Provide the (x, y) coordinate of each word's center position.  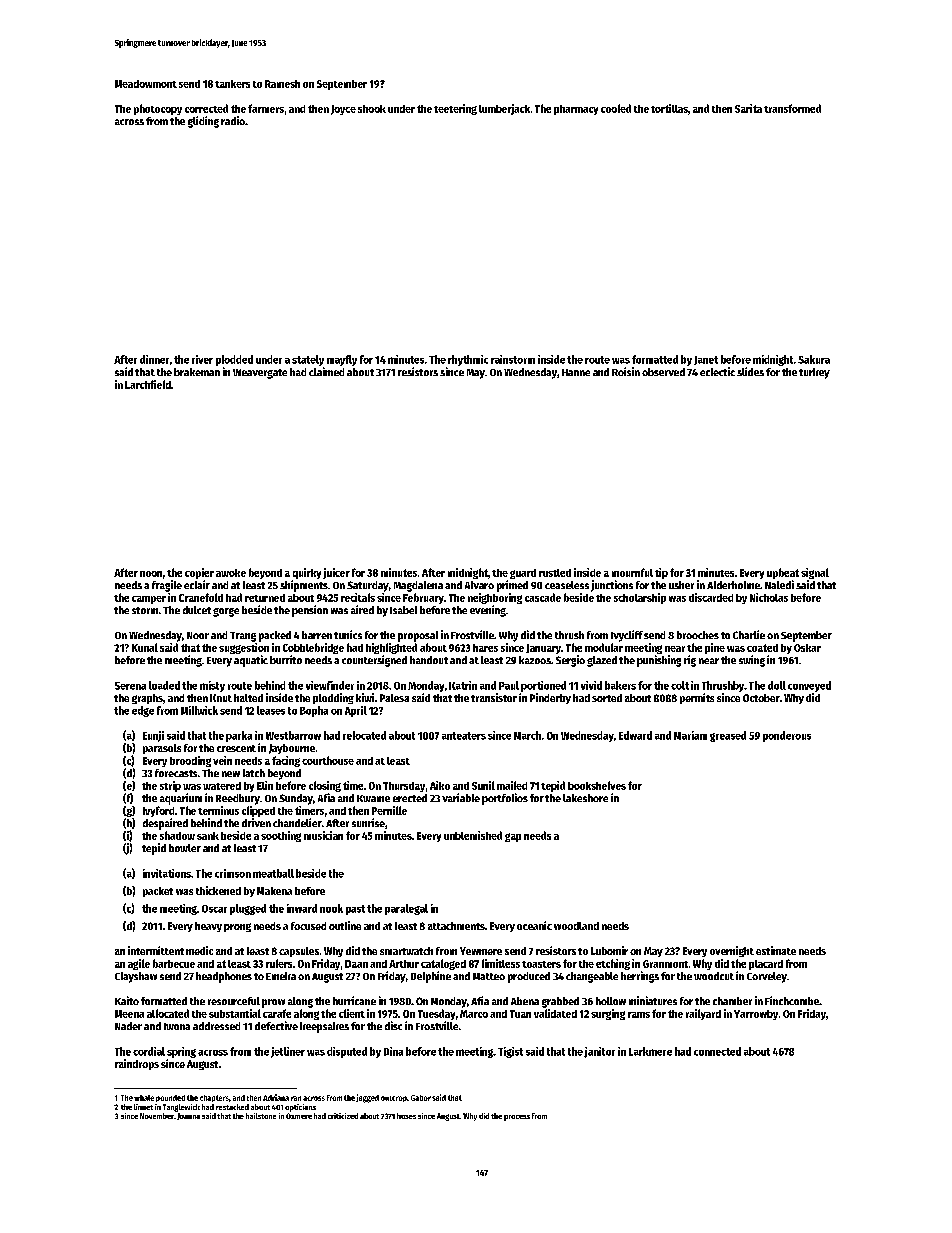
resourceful (234, 1001)
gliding (203, 122)
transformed (792, 108)
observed (663, 372)
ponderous (787, 736)
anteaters (464, 736)
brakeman (197, 372)
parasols (162, 749)
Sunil (483, 785)
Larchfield (148, 384)
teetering (455, 109)
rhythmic (468, 360)
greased (728, 736)
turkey (814, 373)
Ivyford (158, 811)
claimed (326, 371)
